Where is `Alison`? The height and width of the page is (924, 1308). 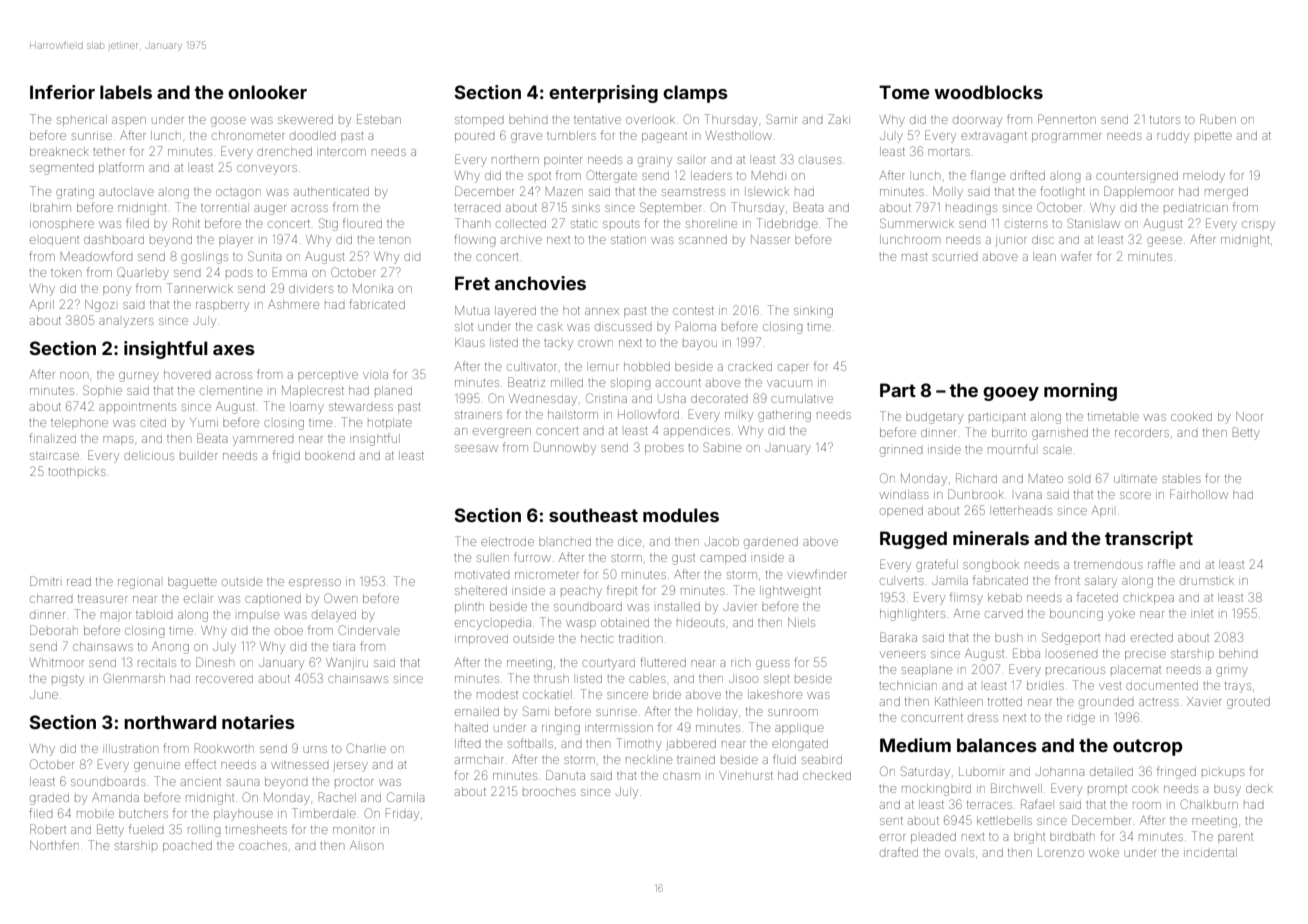
Alison is located at coordinates (366, 845).
